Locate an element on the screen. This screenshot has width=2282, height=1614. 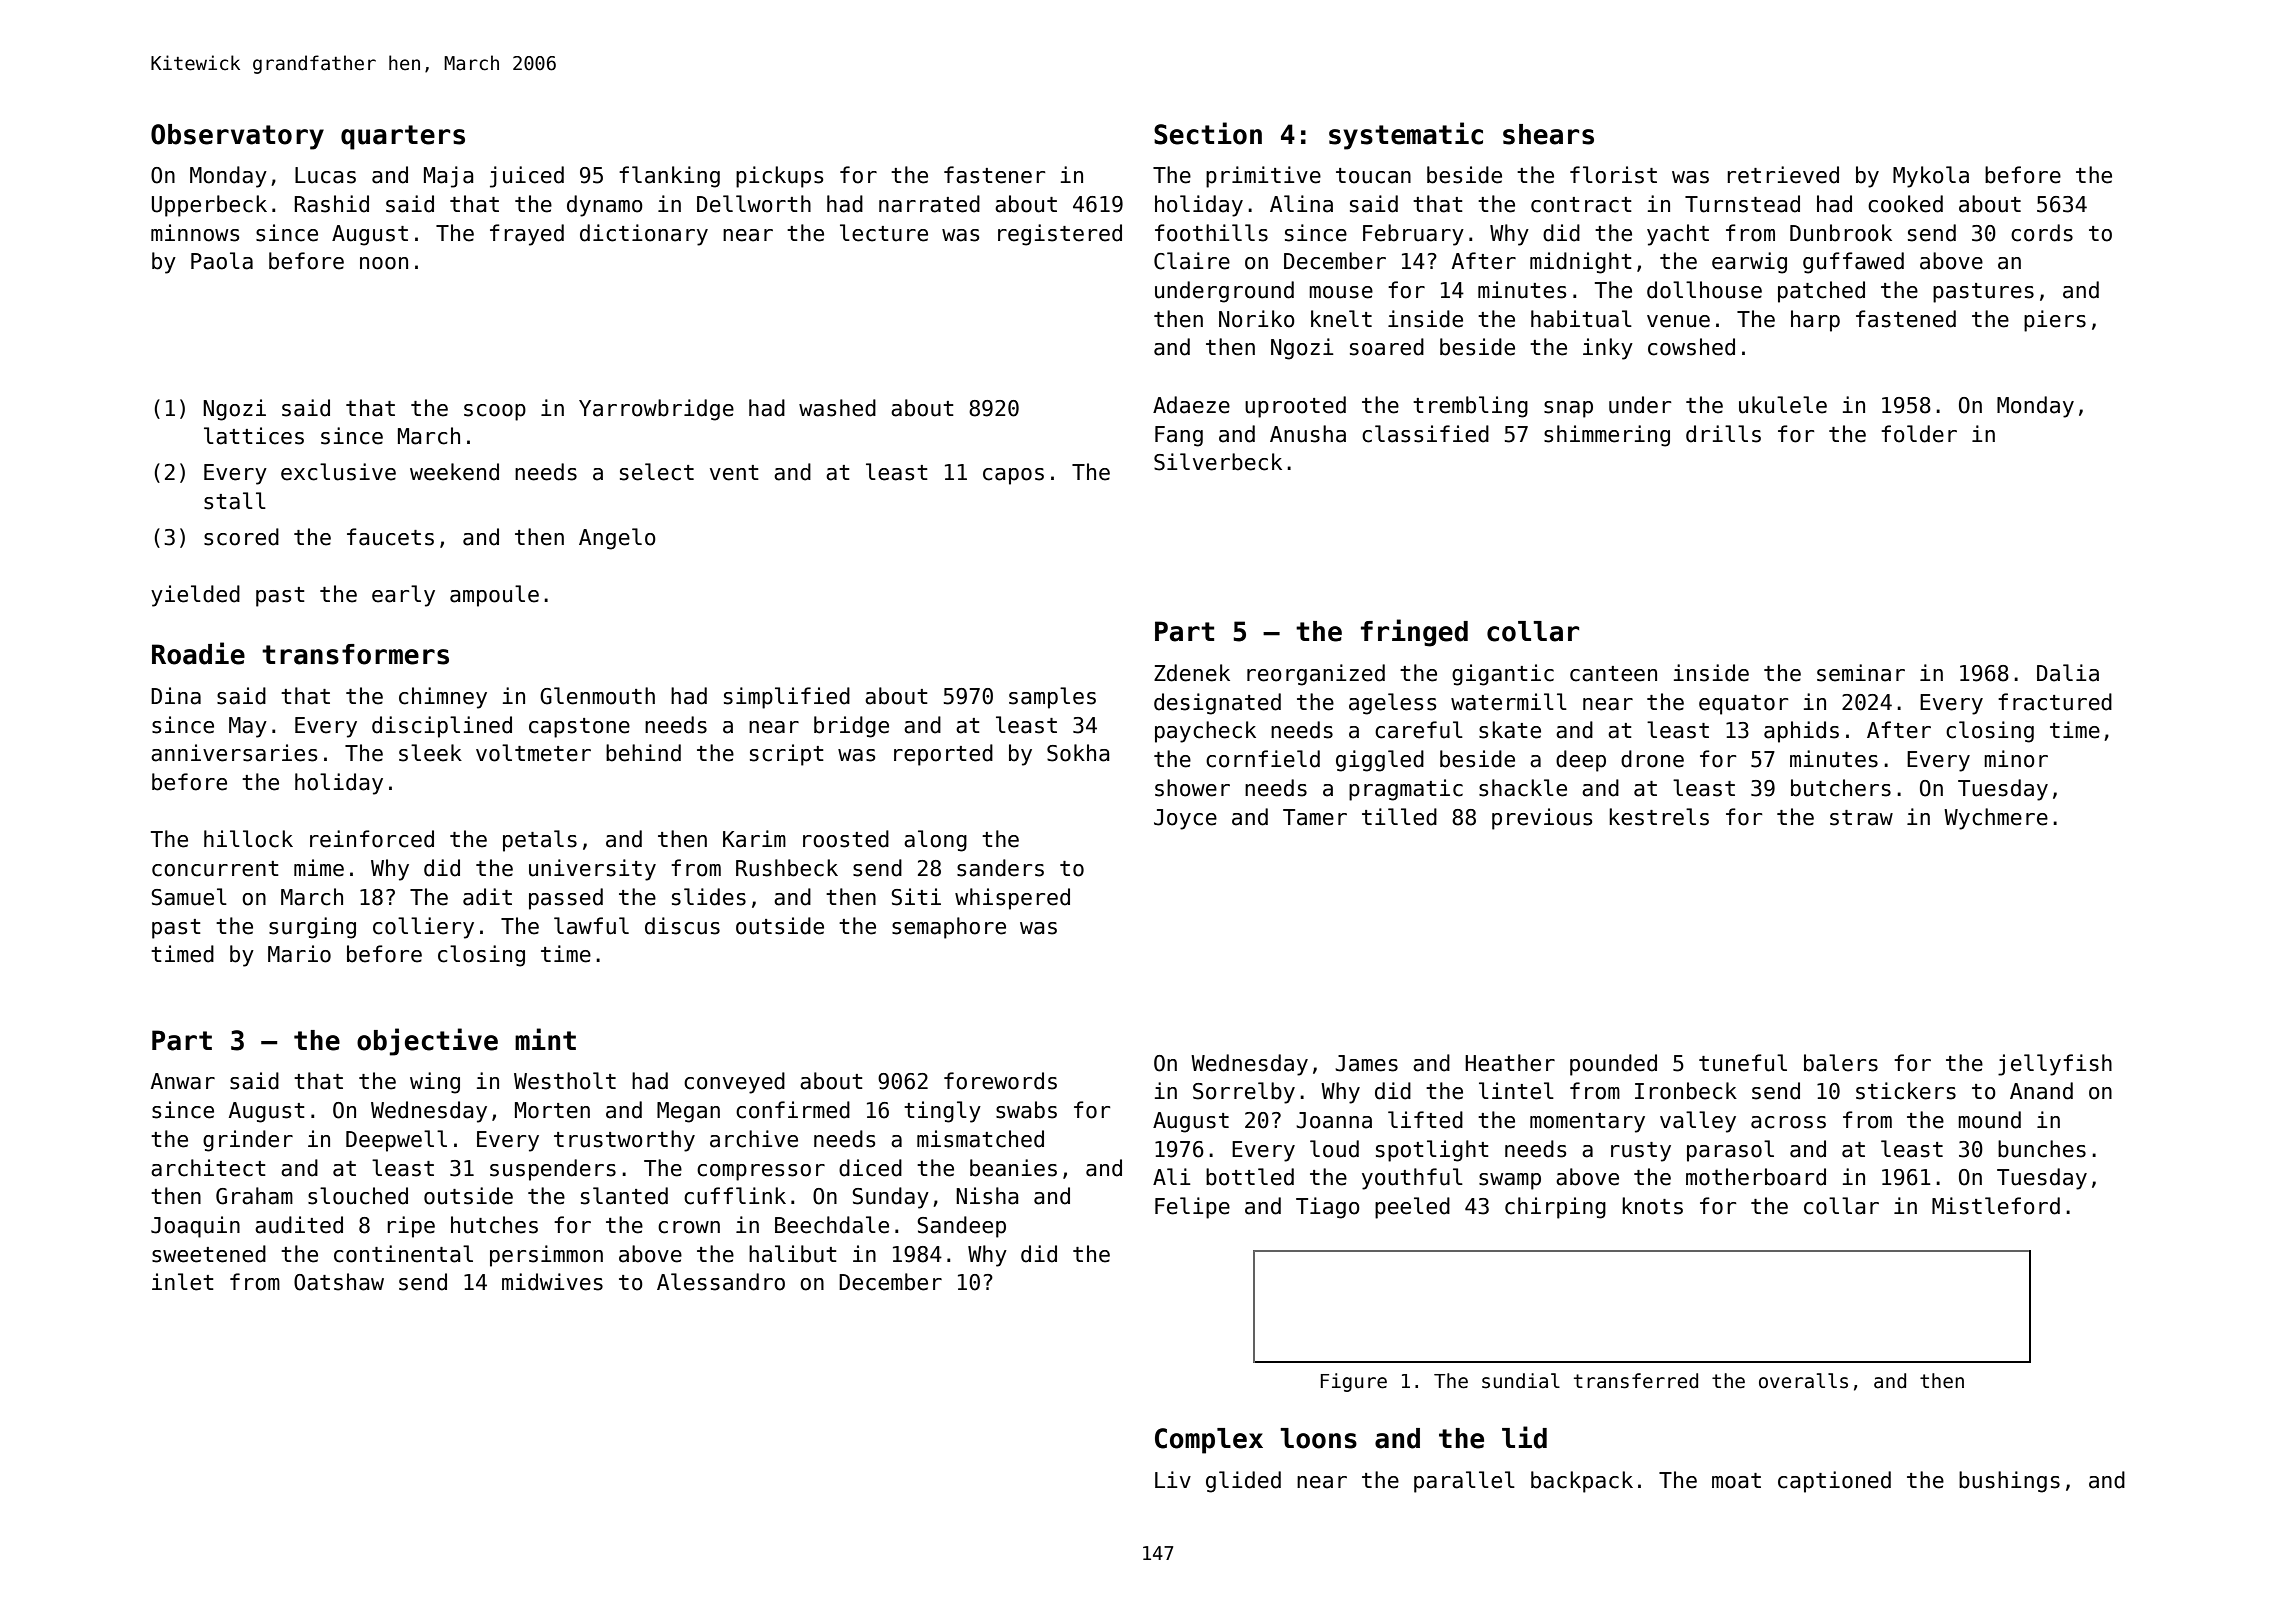
drills is located at coordinates (1723, 434).
